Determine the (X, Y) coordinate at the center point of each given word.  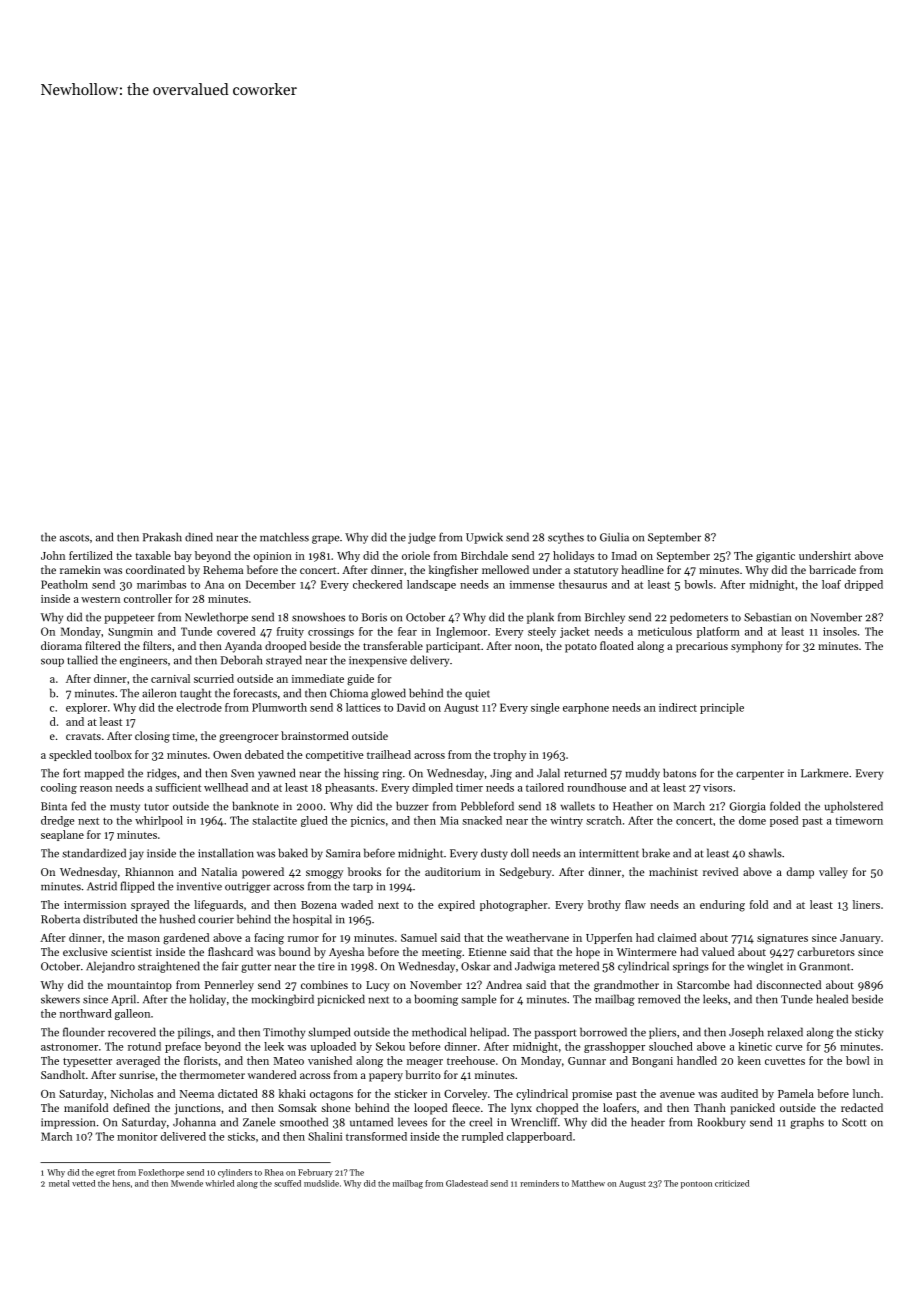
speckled (70, 755)
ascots (74, 538)
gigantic (775, 557)
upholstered (854, 807)
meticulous (665, 631)
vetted (83, 1183)
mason (143, 939)
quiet (477, 694)
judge (422, 538)
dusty (494, 854)
